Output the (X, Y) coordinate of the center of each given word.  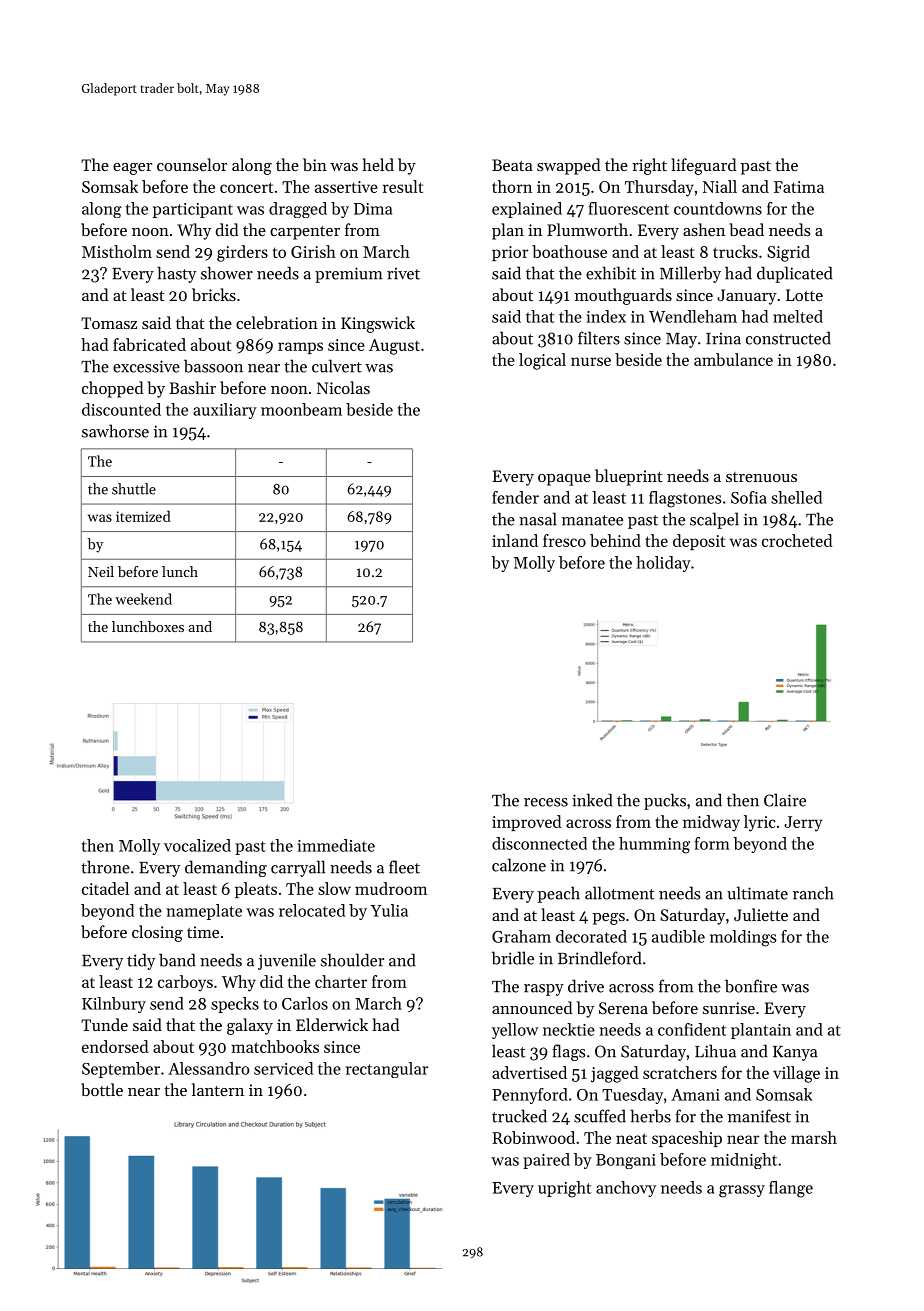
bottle (102, 1089)
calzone (519, 865)
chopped (112, 389)
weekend (143, 599)
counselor (192, 164)
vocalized (197, 845)
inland (515, 540)
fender (515, 497)
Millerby (690, 274)
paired (546, 1161)
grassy (742, 1191)
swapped (568, 166)
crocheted (797, 540)
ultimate (757, 893)
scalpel (714, 520)
